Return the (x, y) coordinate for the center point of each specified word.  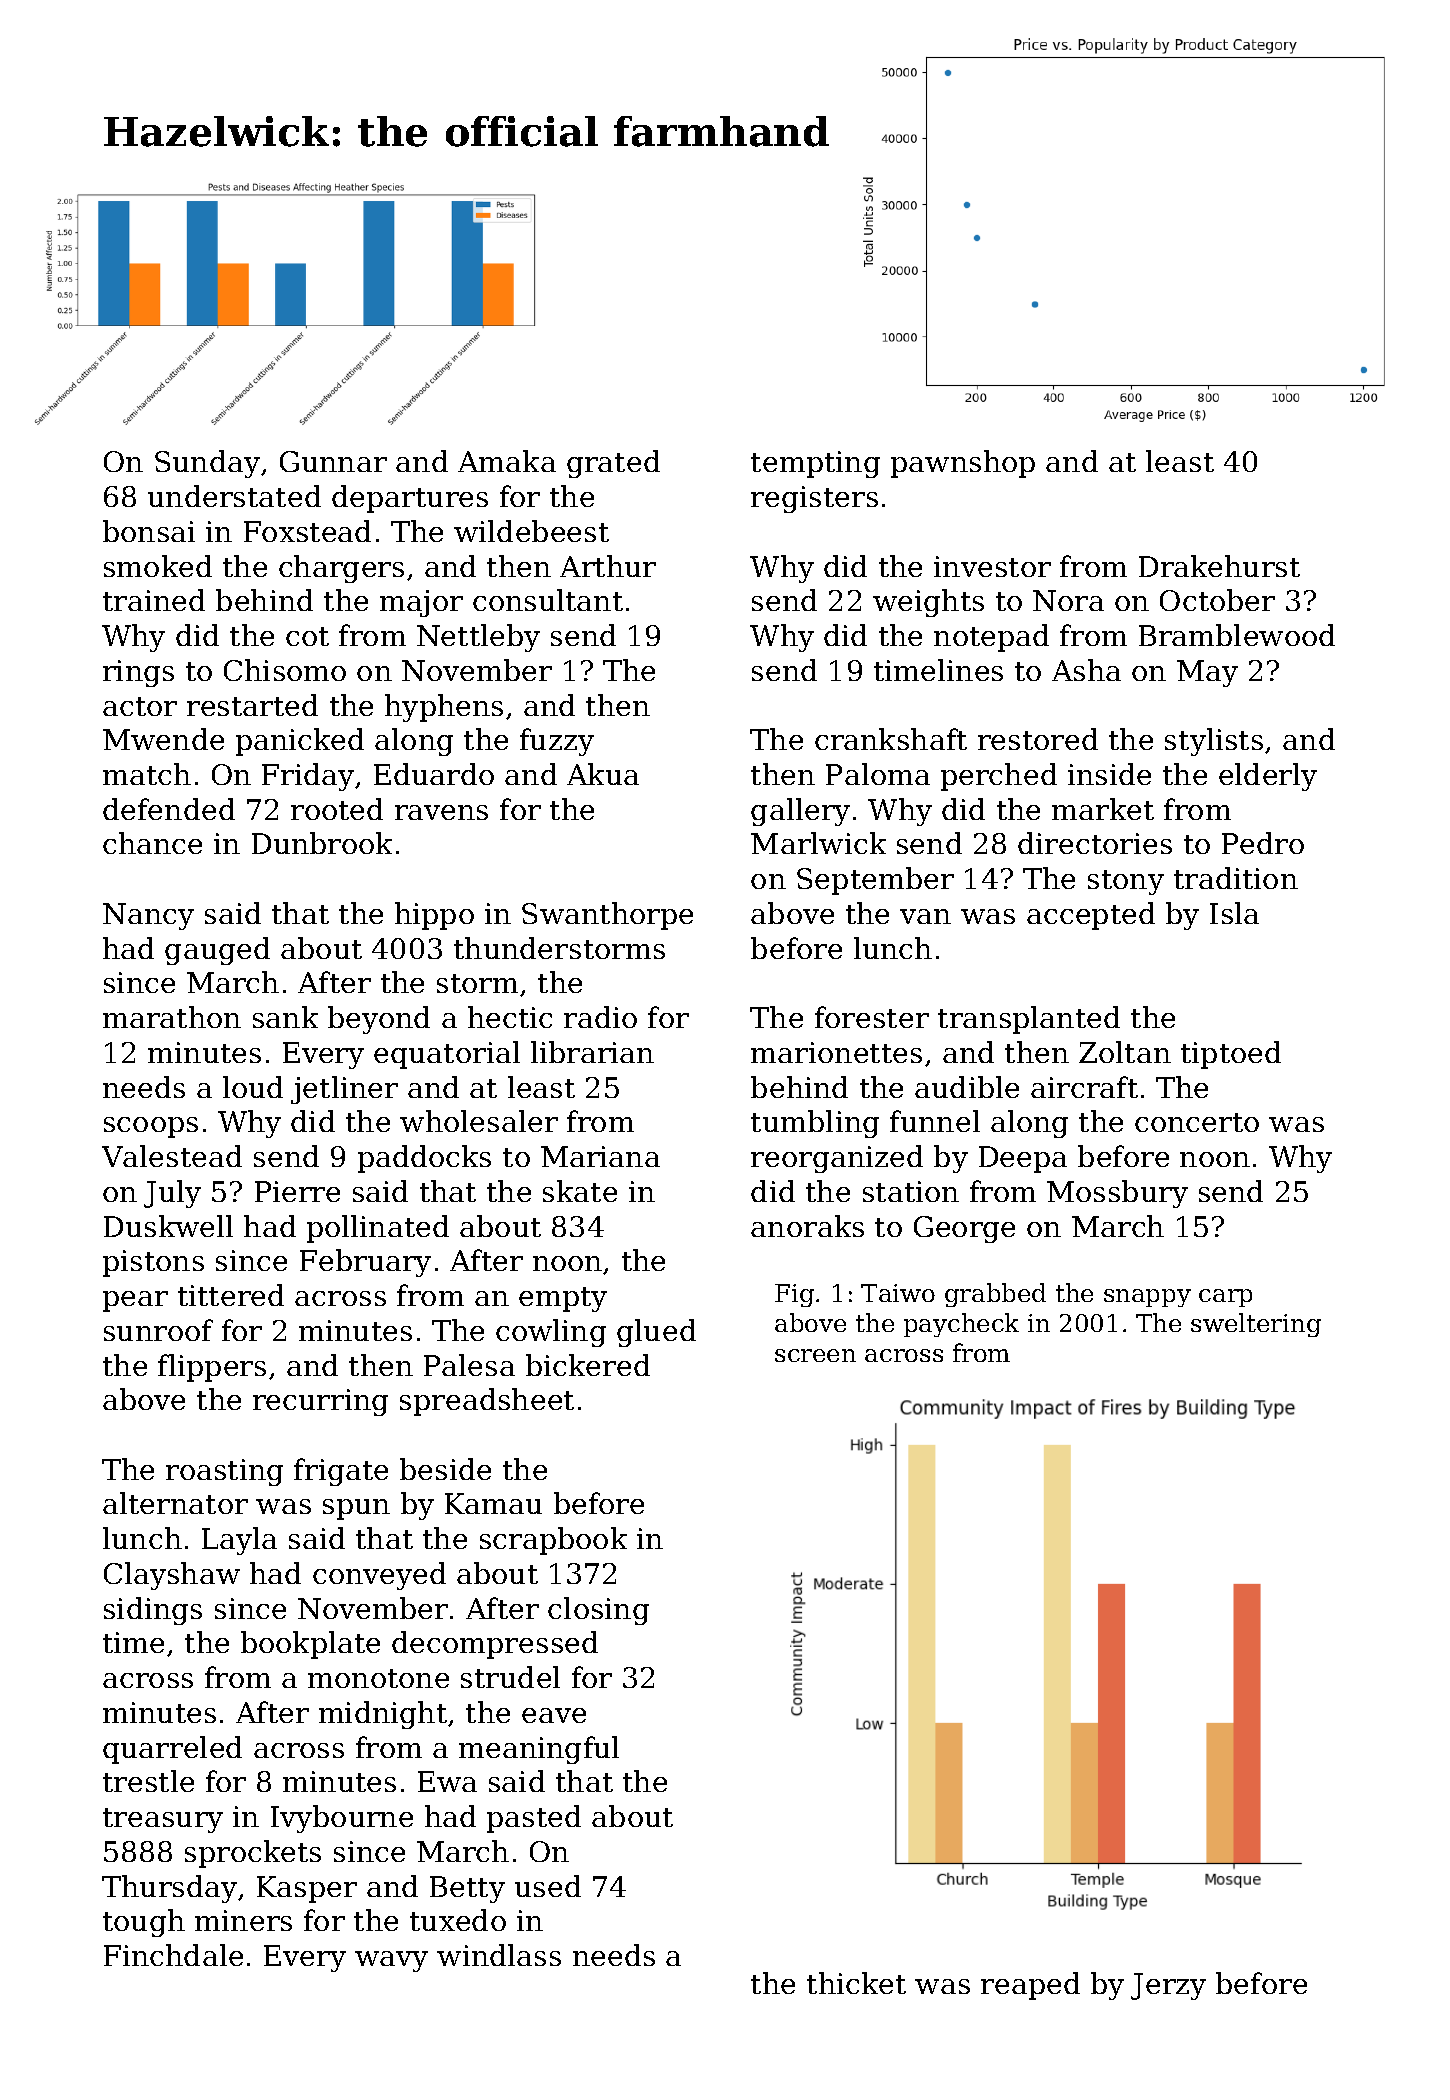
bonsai (149, 531)
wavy (391, 1961)
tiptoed (1231, 1055)
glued (656, 1333)
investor (992, 566)
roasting (224, 1472)
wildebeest (531, 531)
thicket (856, 1983)
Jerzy (1168, 1986)
